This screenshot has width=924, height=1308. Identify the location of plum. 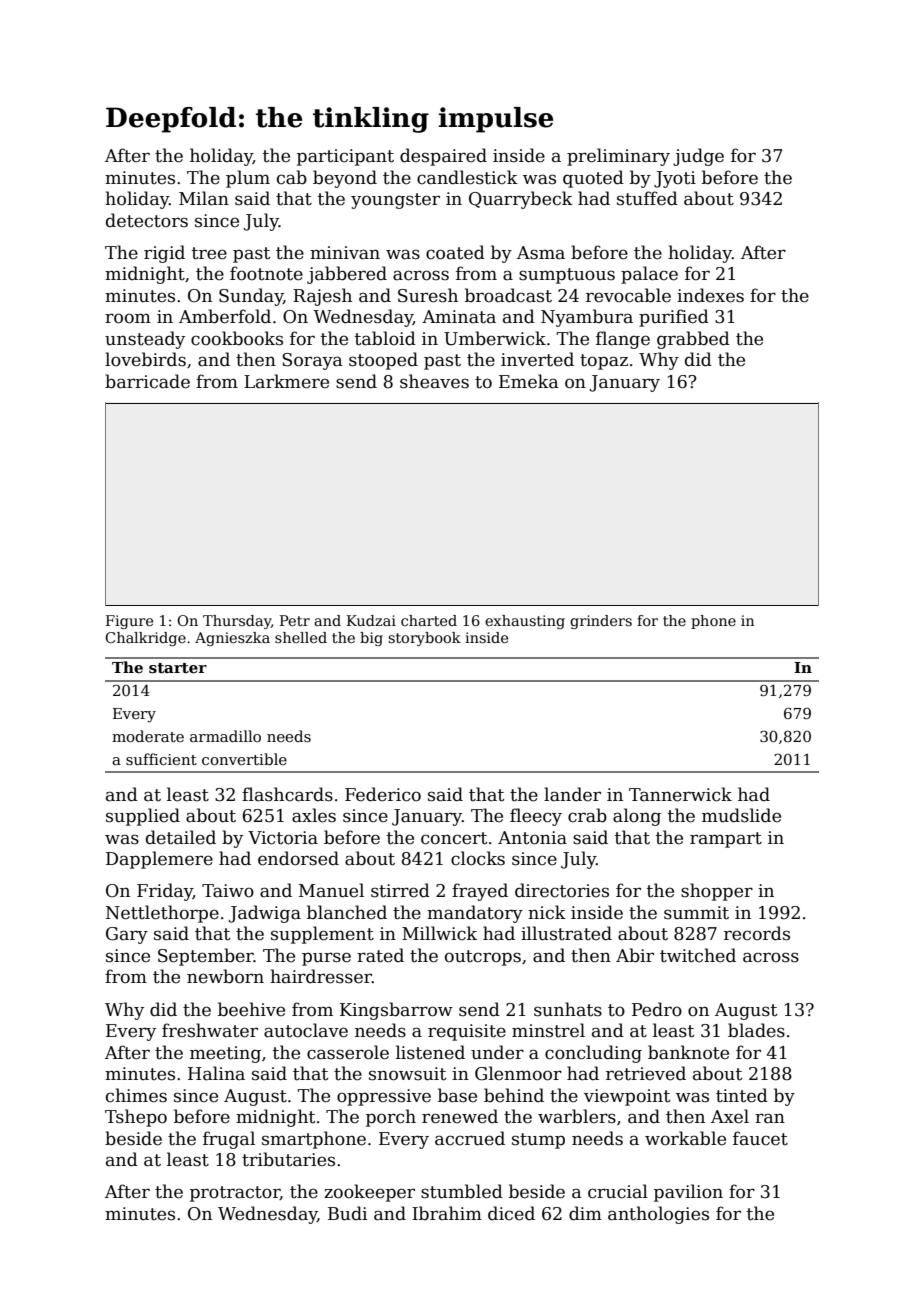
(248, 179).
